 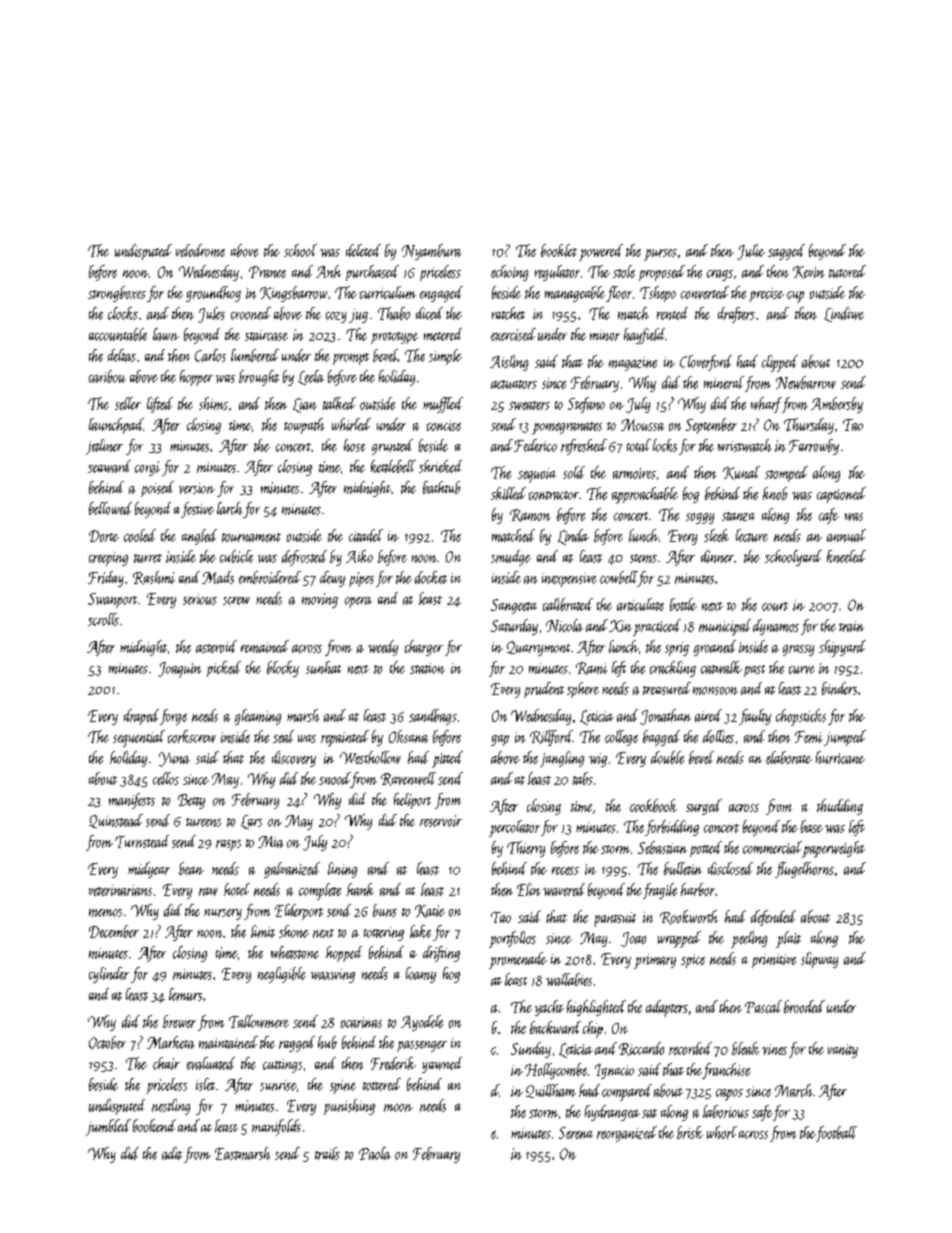 What do you see at coordinates (619, 577) in the document?
I see `cowbell` at bounding box center [619, 577].
